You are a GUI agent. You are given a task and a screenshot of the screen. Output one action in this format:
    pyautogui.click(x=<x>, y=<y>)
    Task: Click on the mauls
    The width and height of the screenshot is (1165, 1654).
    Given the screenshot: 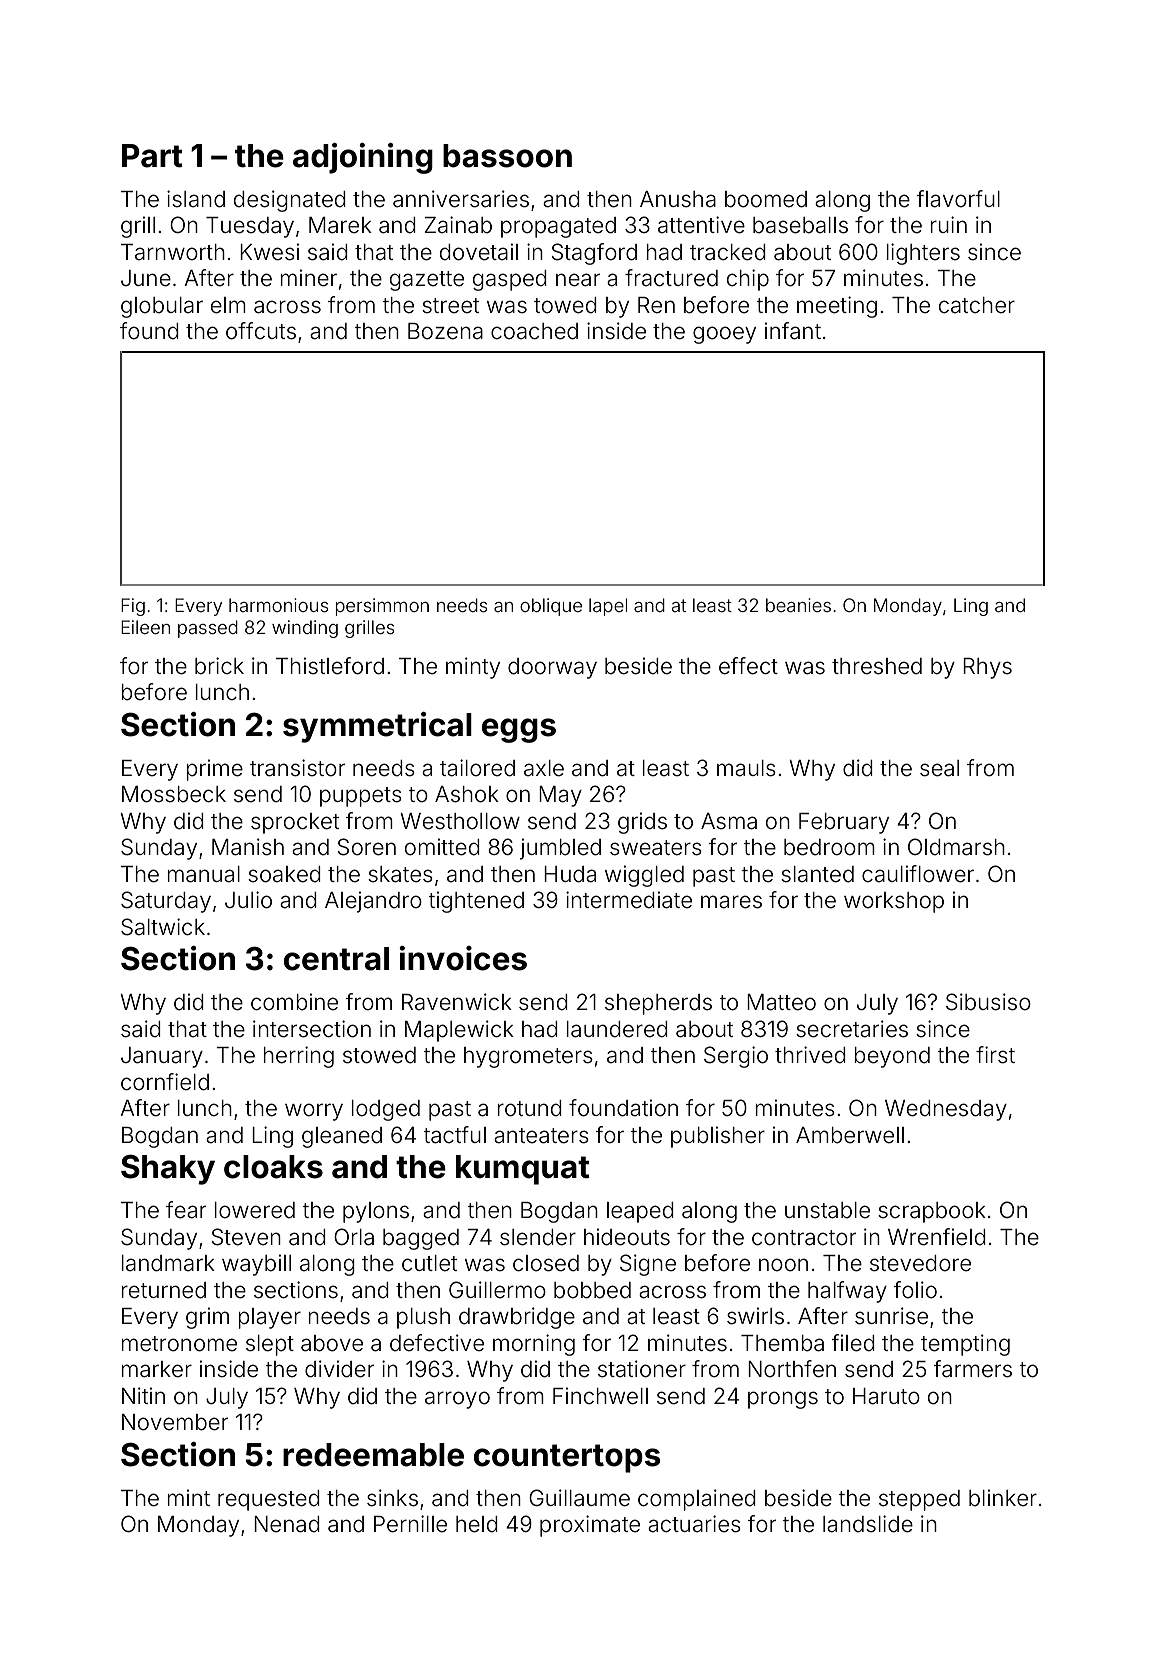 What is the action you would take?
    pyautogui.click(x=746, y=768)
